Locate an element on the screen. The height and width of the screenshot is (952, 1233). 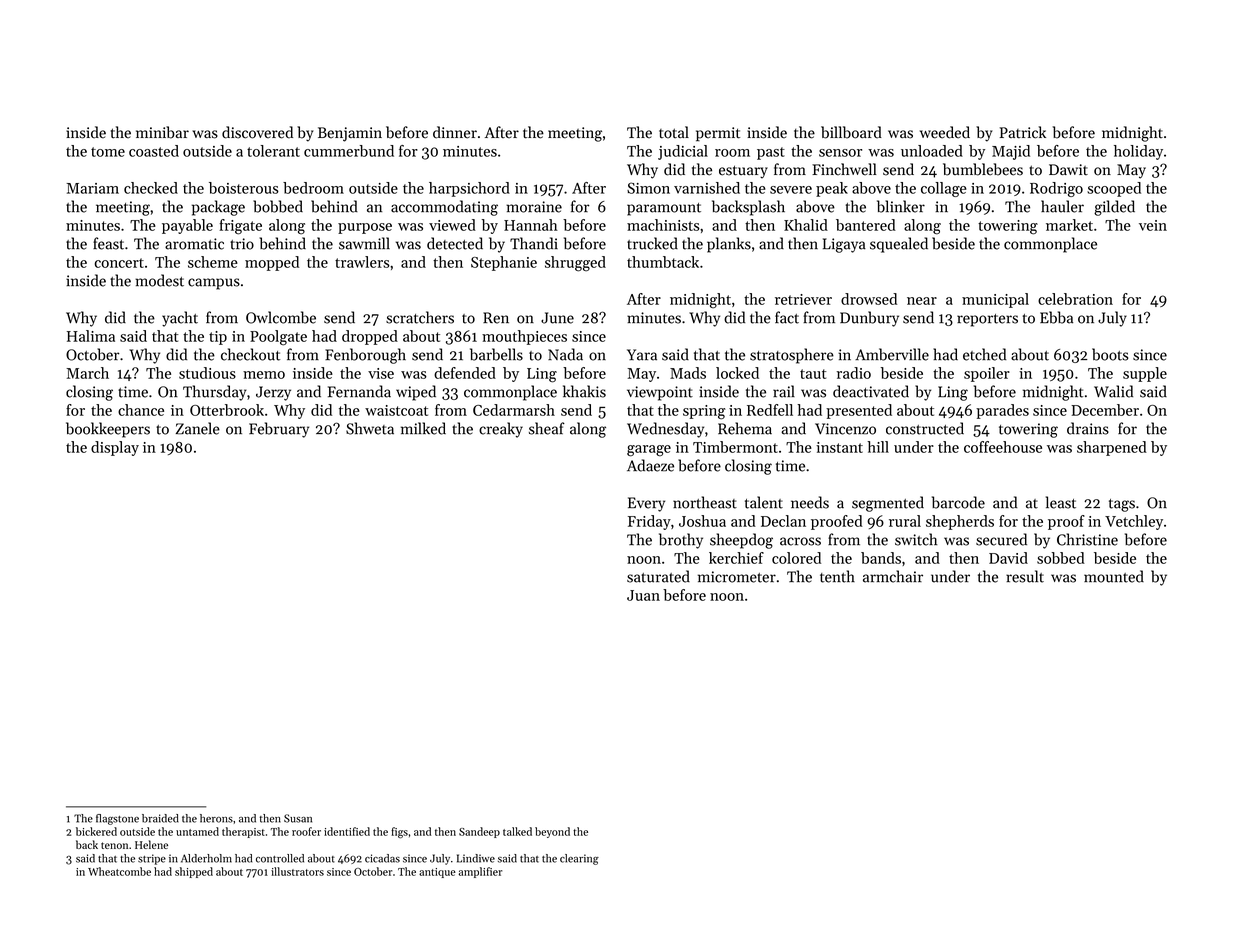
Halima is located at coordinates (91, 336).
